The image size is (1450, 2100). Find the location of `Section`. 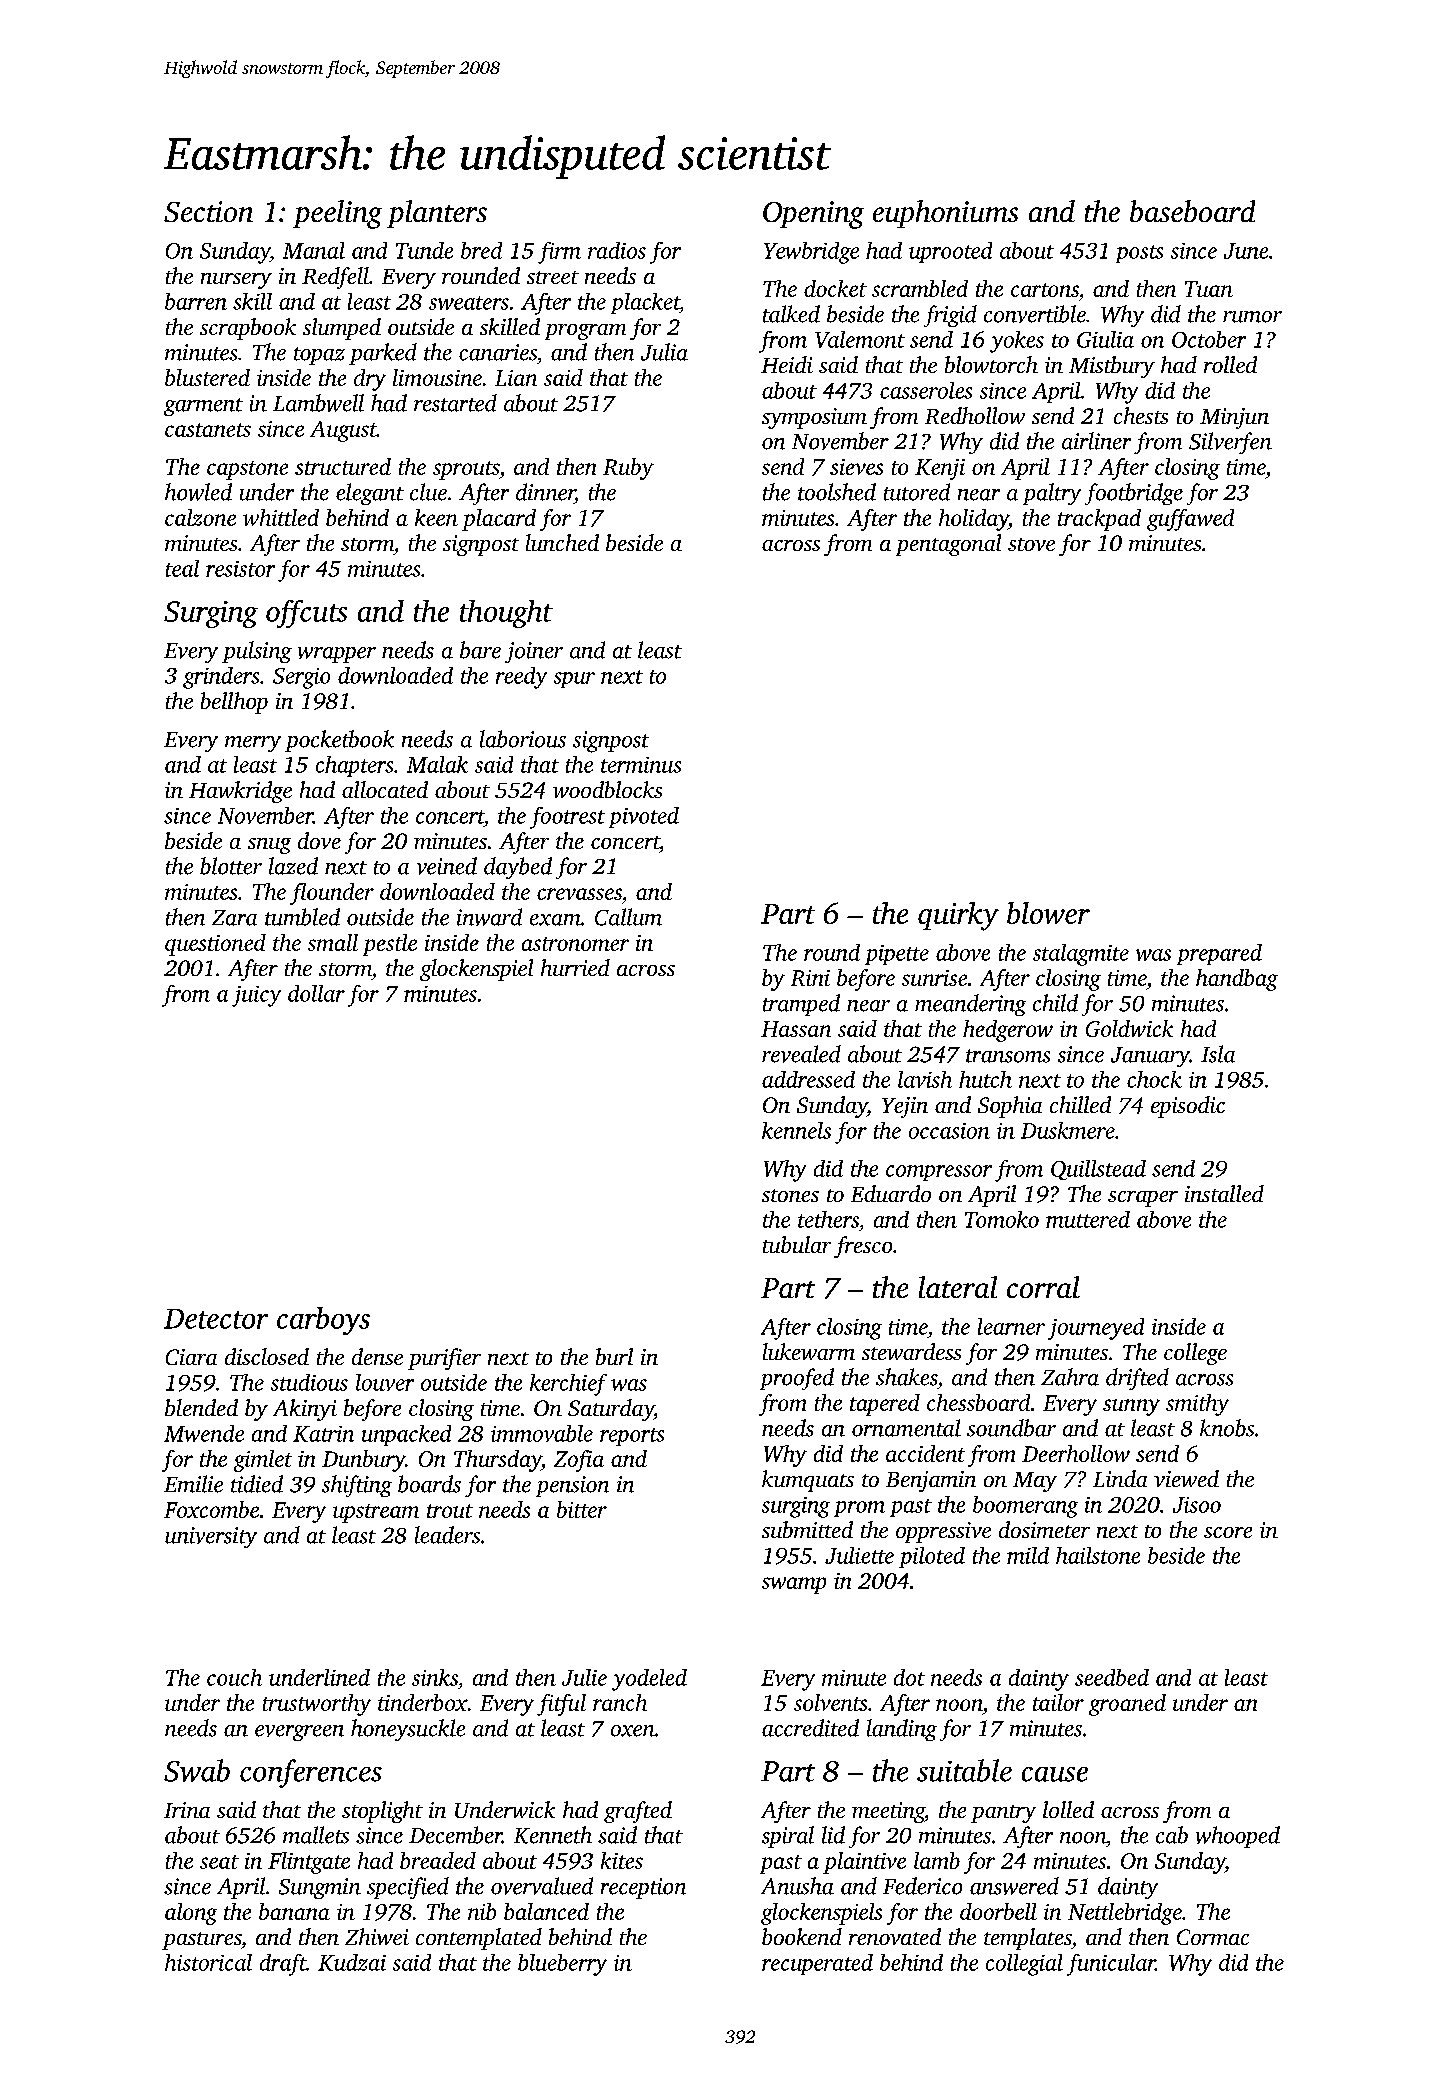

Section is located at coordinates (208, 211).
